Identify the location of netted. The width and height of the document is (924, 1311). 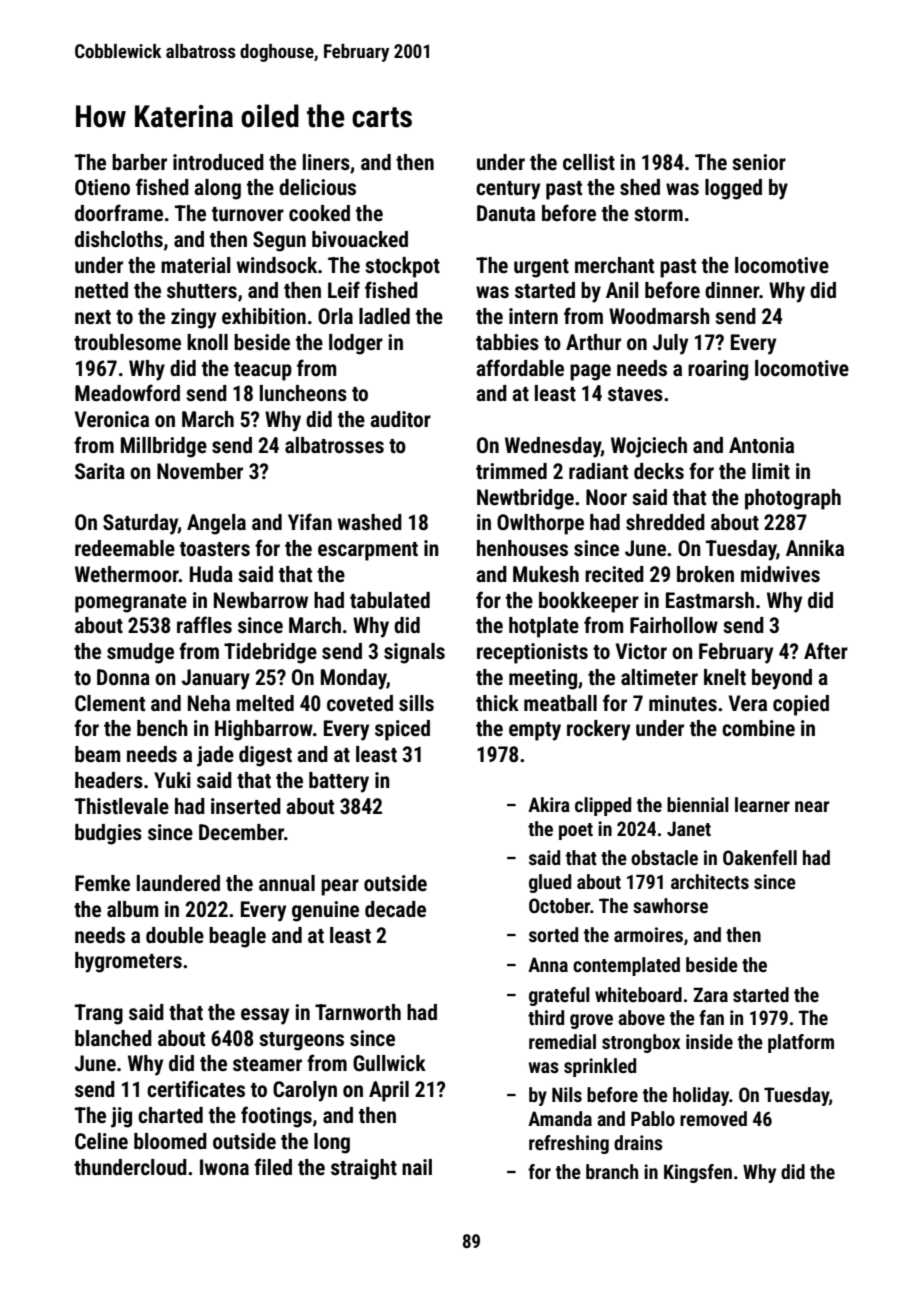
(101, 290).
